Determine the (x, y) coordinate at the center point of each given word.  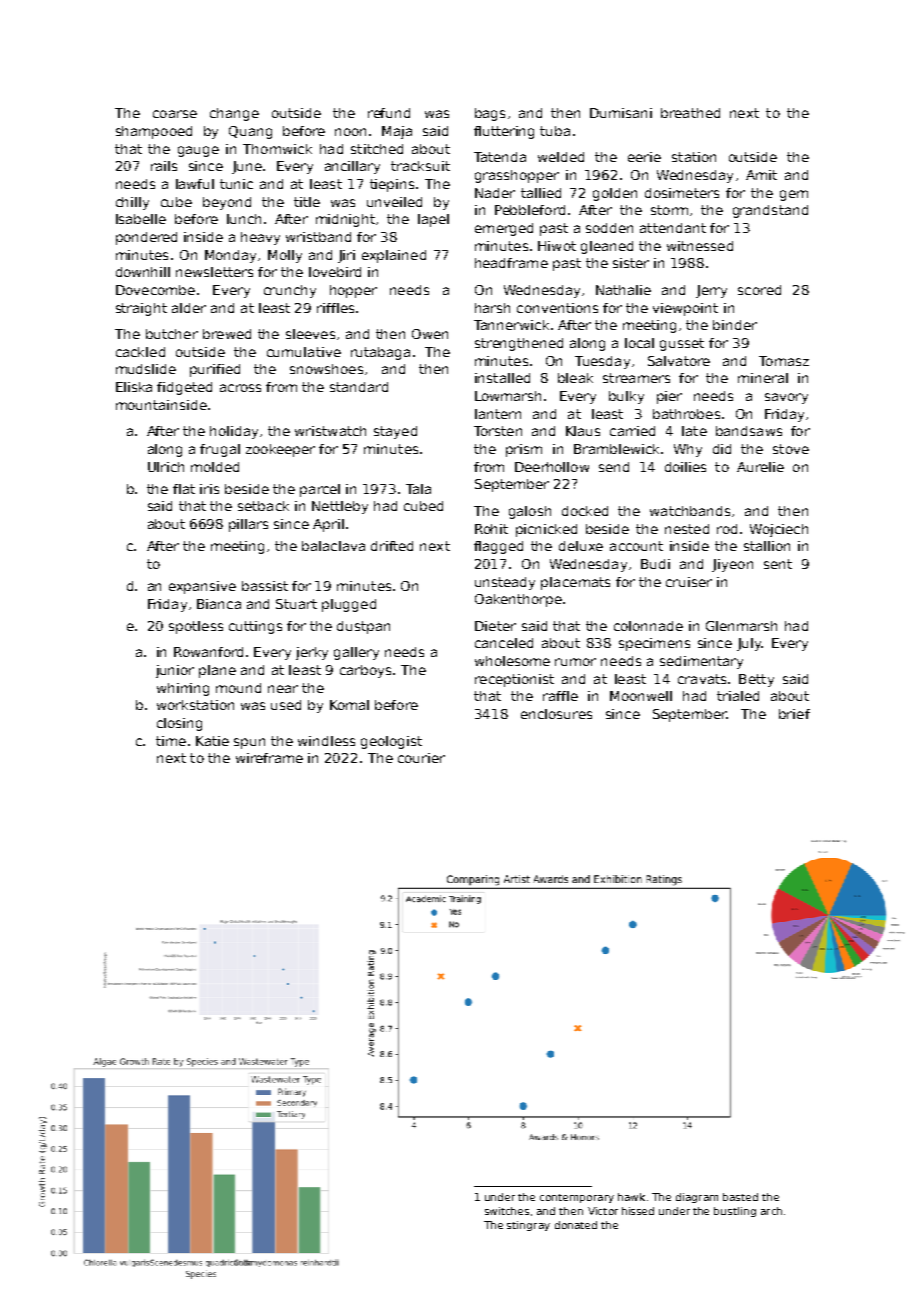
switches (507, 1211)
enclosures (556, 714)
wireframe (269, 758)
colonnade (648, 626)
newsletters (214, 272)
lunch (244, 219)
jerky (312, 653)
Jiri (346, 256)
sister (631, 263)
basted (740, 1197)
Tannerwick (511, 325)
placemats (575, 583)
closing (179, 724)
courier (421, 758)
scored (759, 290)
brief (794, 714)
